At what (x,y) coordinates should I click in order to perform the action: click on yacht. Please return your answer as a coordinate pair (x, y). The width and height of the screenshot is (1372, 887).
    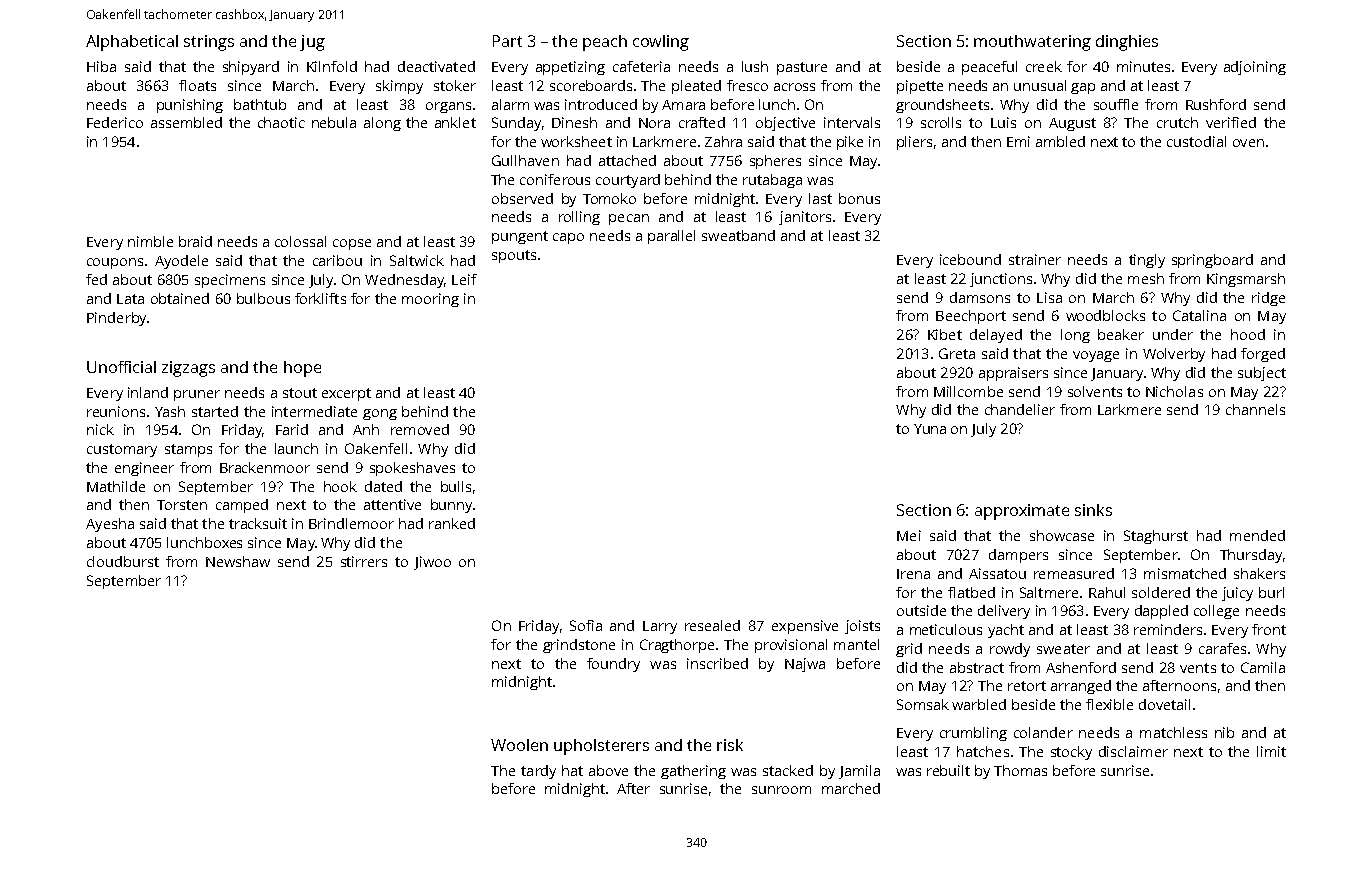
    Looking at the image, I should click on (1006, 631).
